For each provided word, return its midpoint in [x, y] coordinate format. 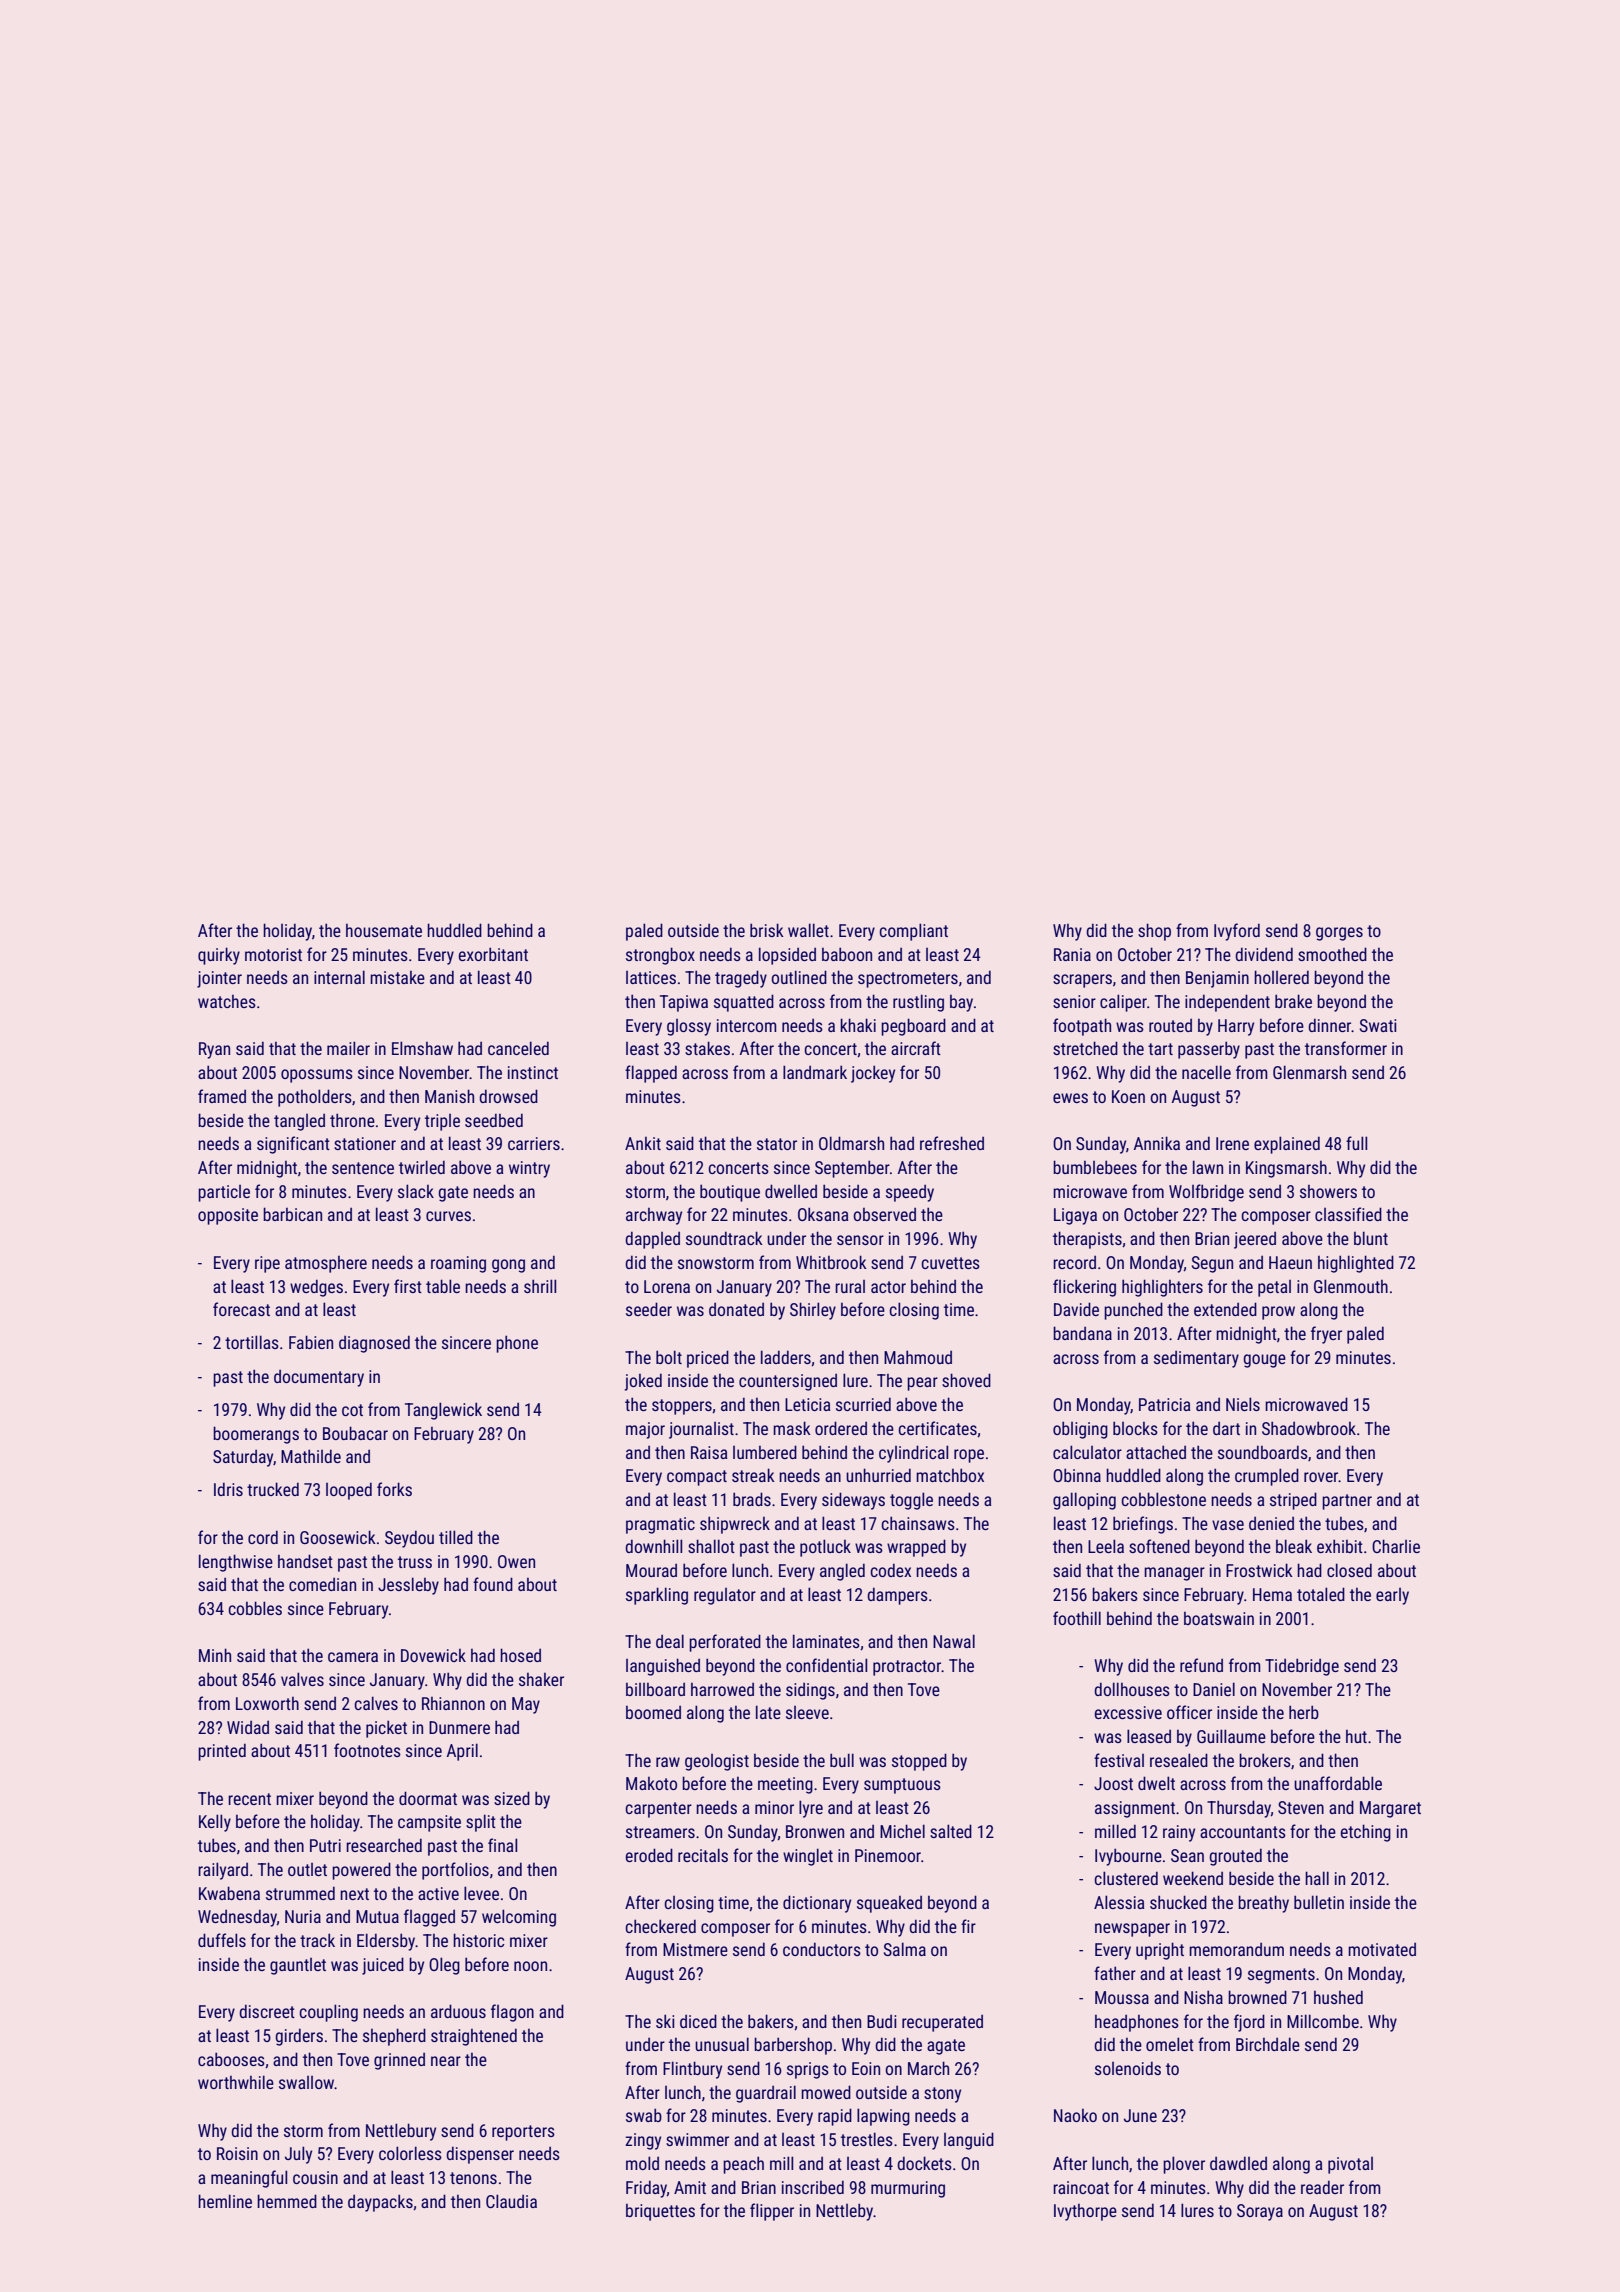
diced [698, 2021]
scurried [863, 1404]
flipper [772, 2212]
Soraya [1260, 2212]
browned [1257, 1997]
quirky [219, 956]
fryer [1326, 1335]
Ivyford [1237, 932]
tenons [473, 2178]
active [438, 1893]
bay [961, 1003]
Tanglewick [443, 1411]
